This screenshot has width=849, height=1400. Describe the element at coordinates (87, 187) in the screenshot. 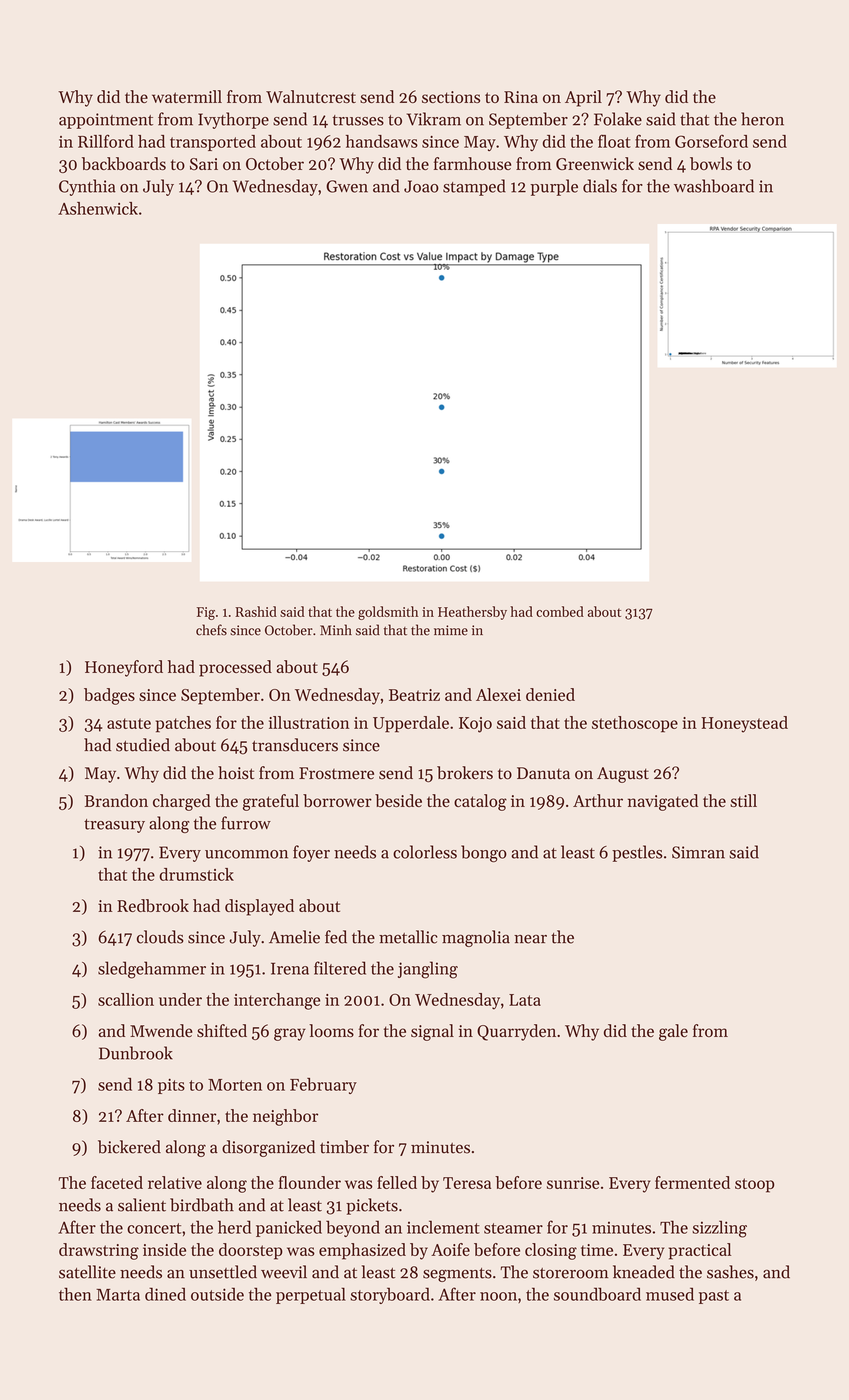

I see `Cynthia` at that location.
